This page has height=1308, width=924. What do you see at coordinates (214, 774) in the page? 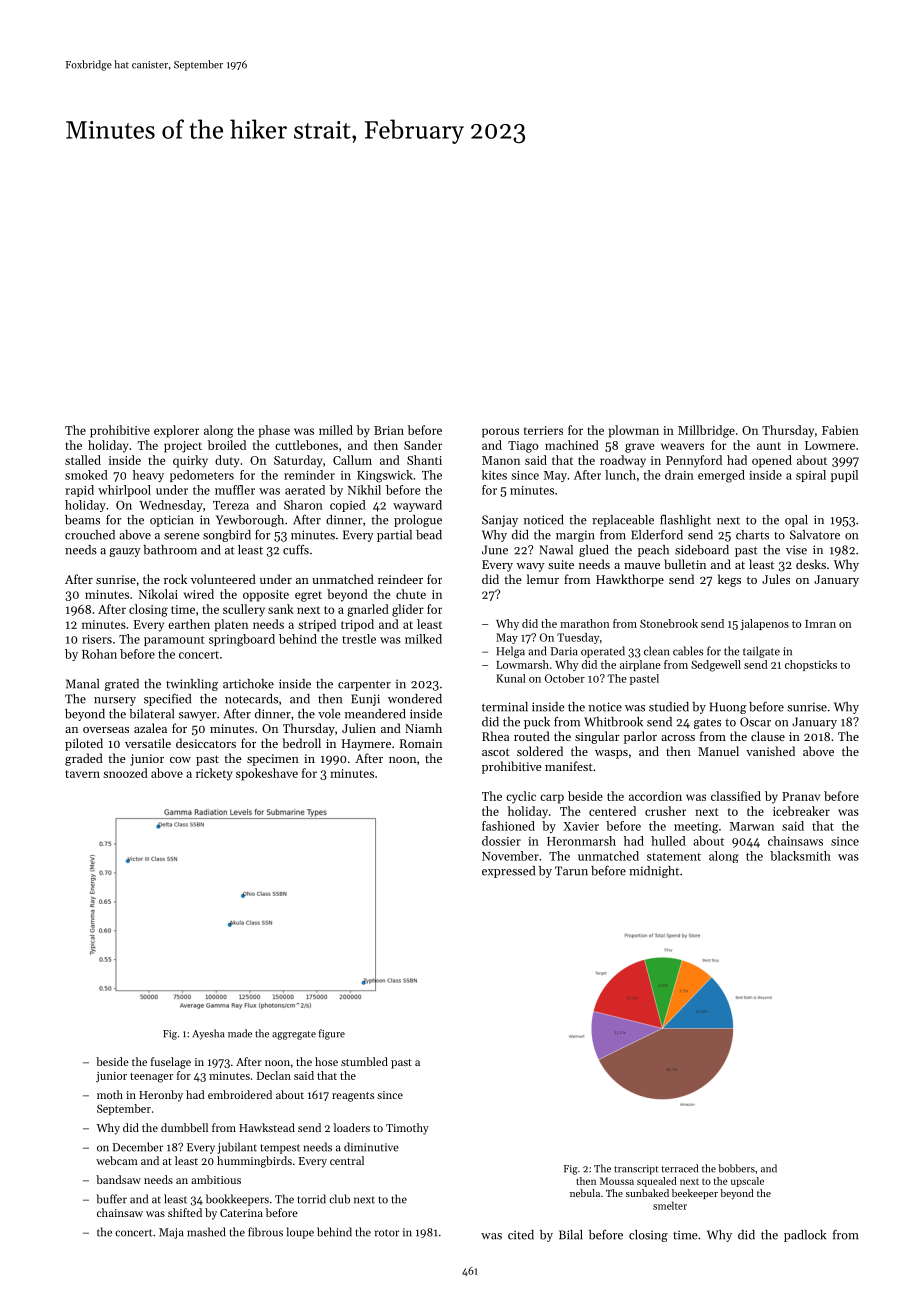
I see `rickety` at bounding box center [214, 774].
